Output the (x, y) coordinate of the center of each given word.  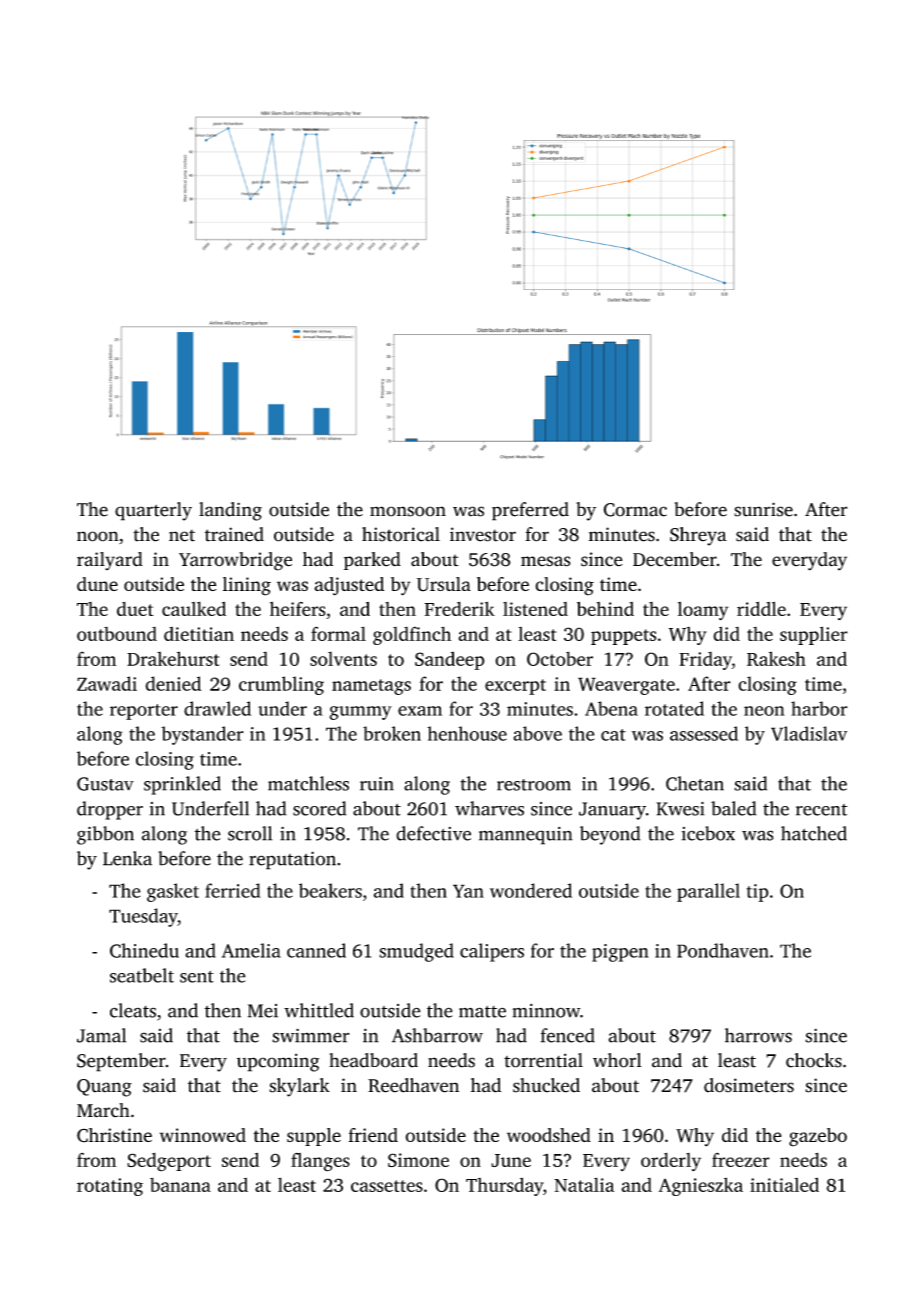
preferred (530, 511)
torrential (543, 1060)
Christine (114, 1135)
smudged (416, 952)
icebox (708, 833)
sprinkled (182, 785)
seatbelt (142, 975)
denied (173, 683)
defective (433, 833)
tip (758, 893)
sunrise (763, 509)
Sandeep (450, 660)
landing (230, 511)
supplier (814, 635)
